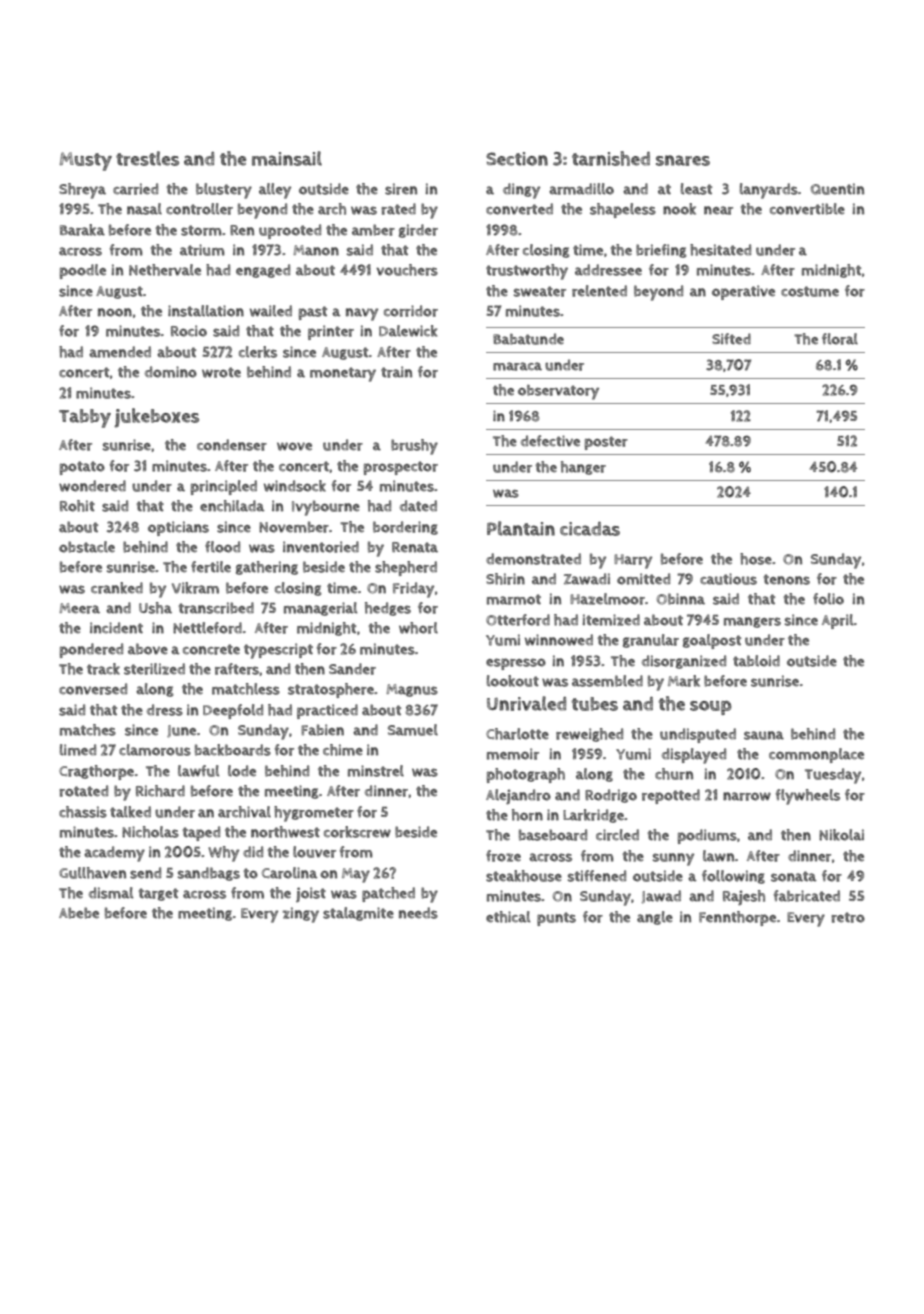 The height and width of the image is (1314, 924). Describe the element at coordinates (242, 771) in the image. I see `lode` at that location.
